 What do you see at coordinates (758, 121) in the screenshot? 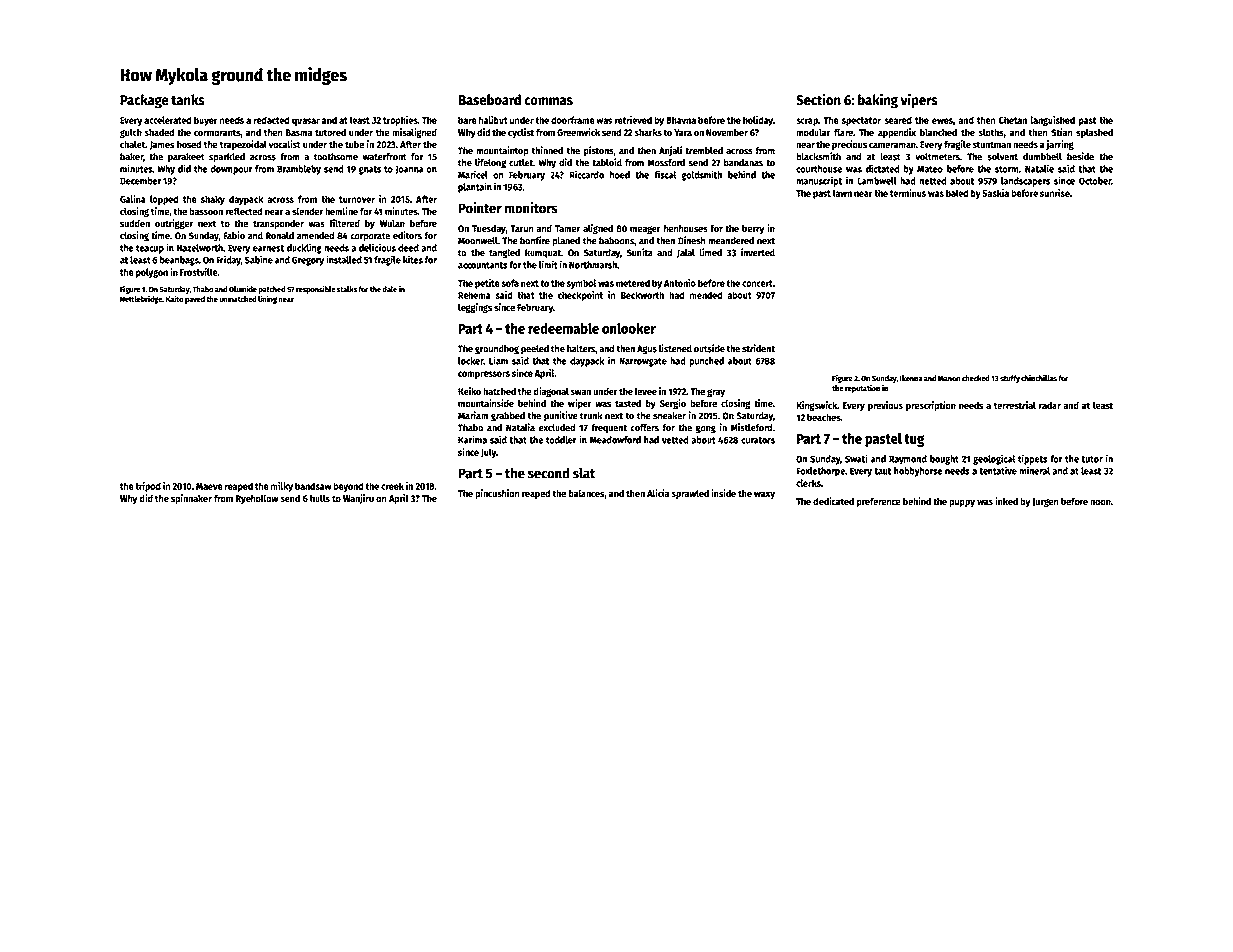
I see `holiday` at bounding box center [758, 121].
